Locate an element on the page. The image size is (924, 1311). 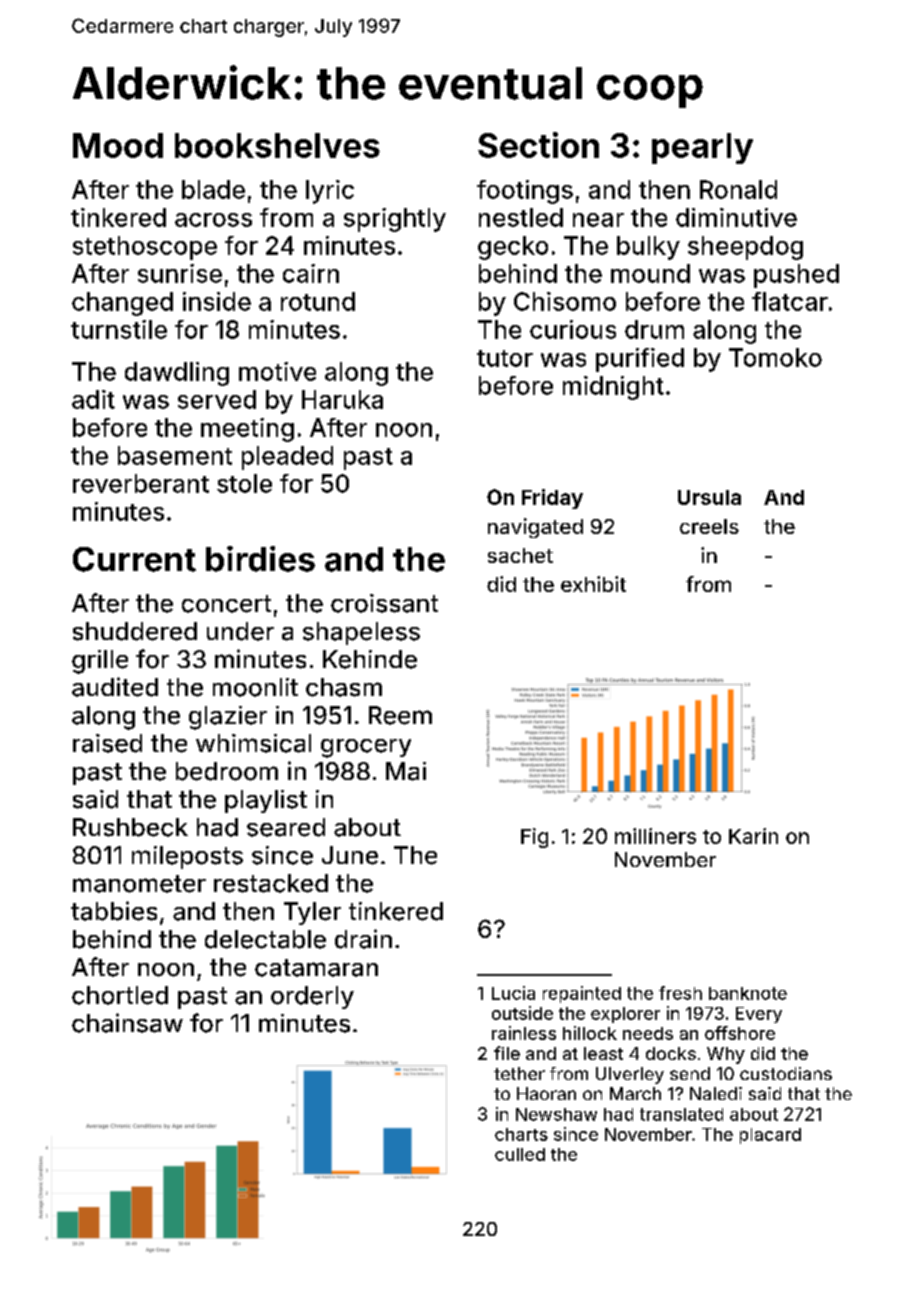
bookshelves is located at coordinates (277, 145).
